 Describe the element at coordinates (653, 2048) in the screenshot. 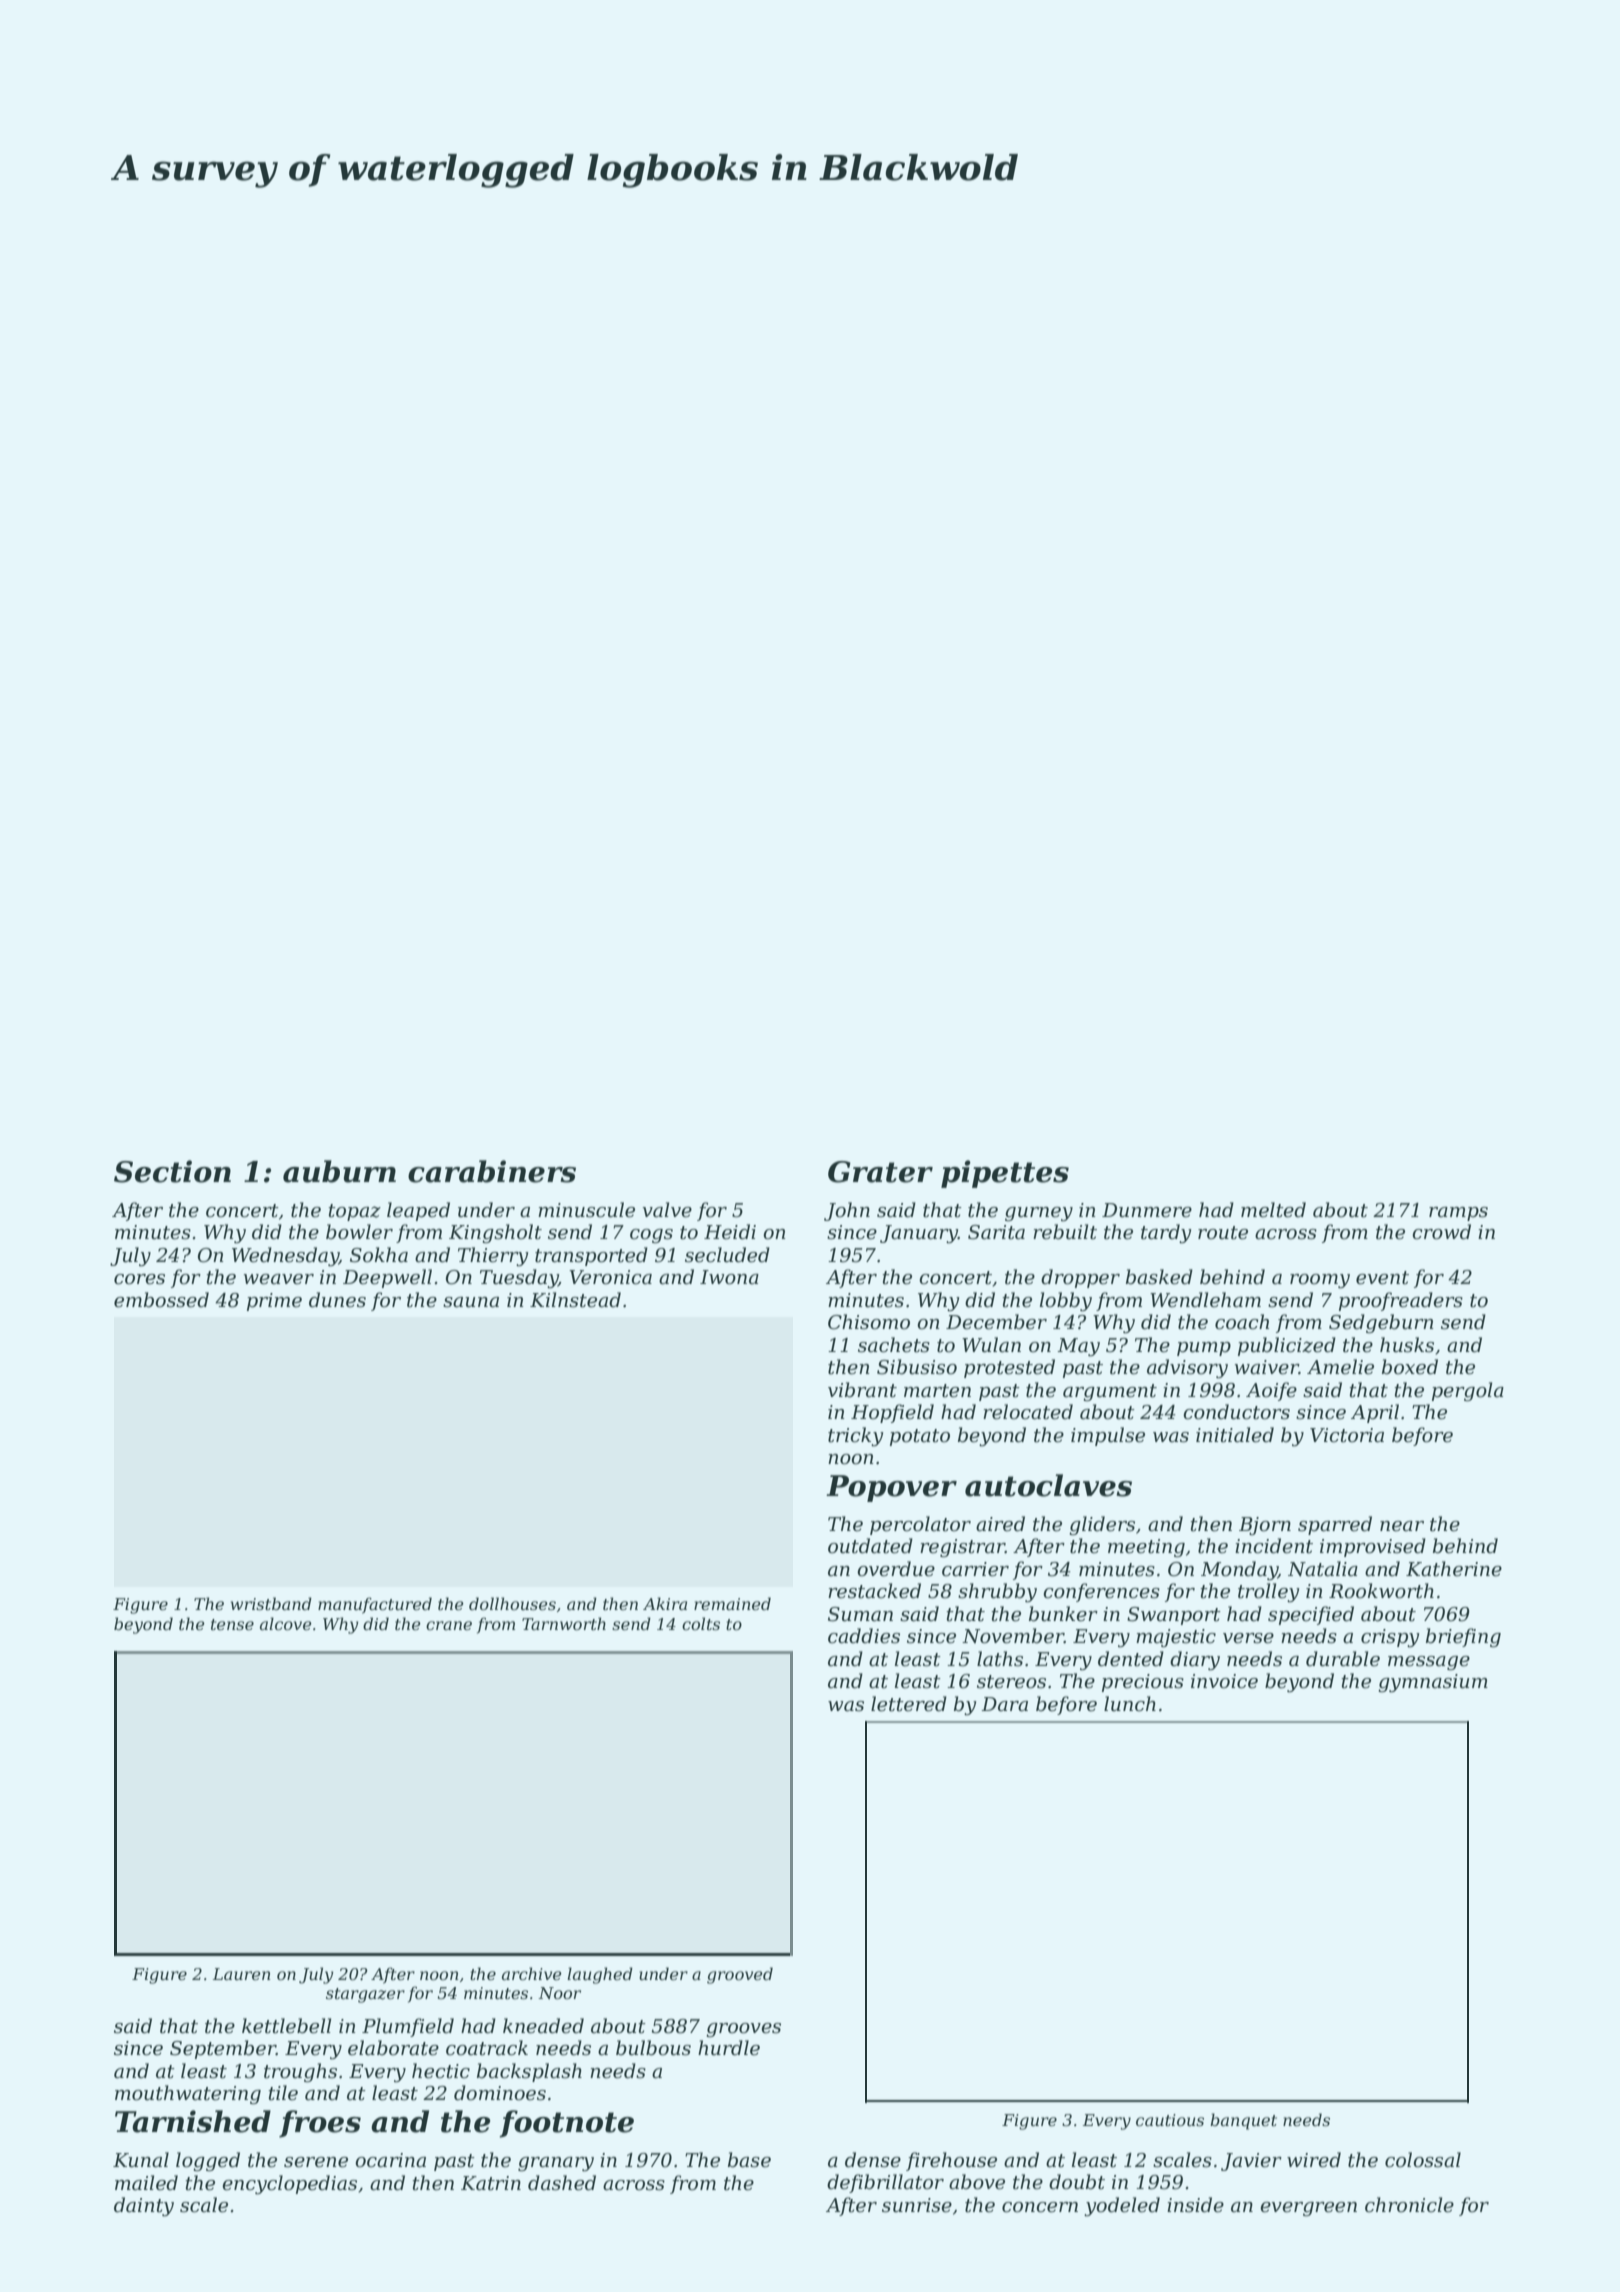

I see `bulbous` at that location.
